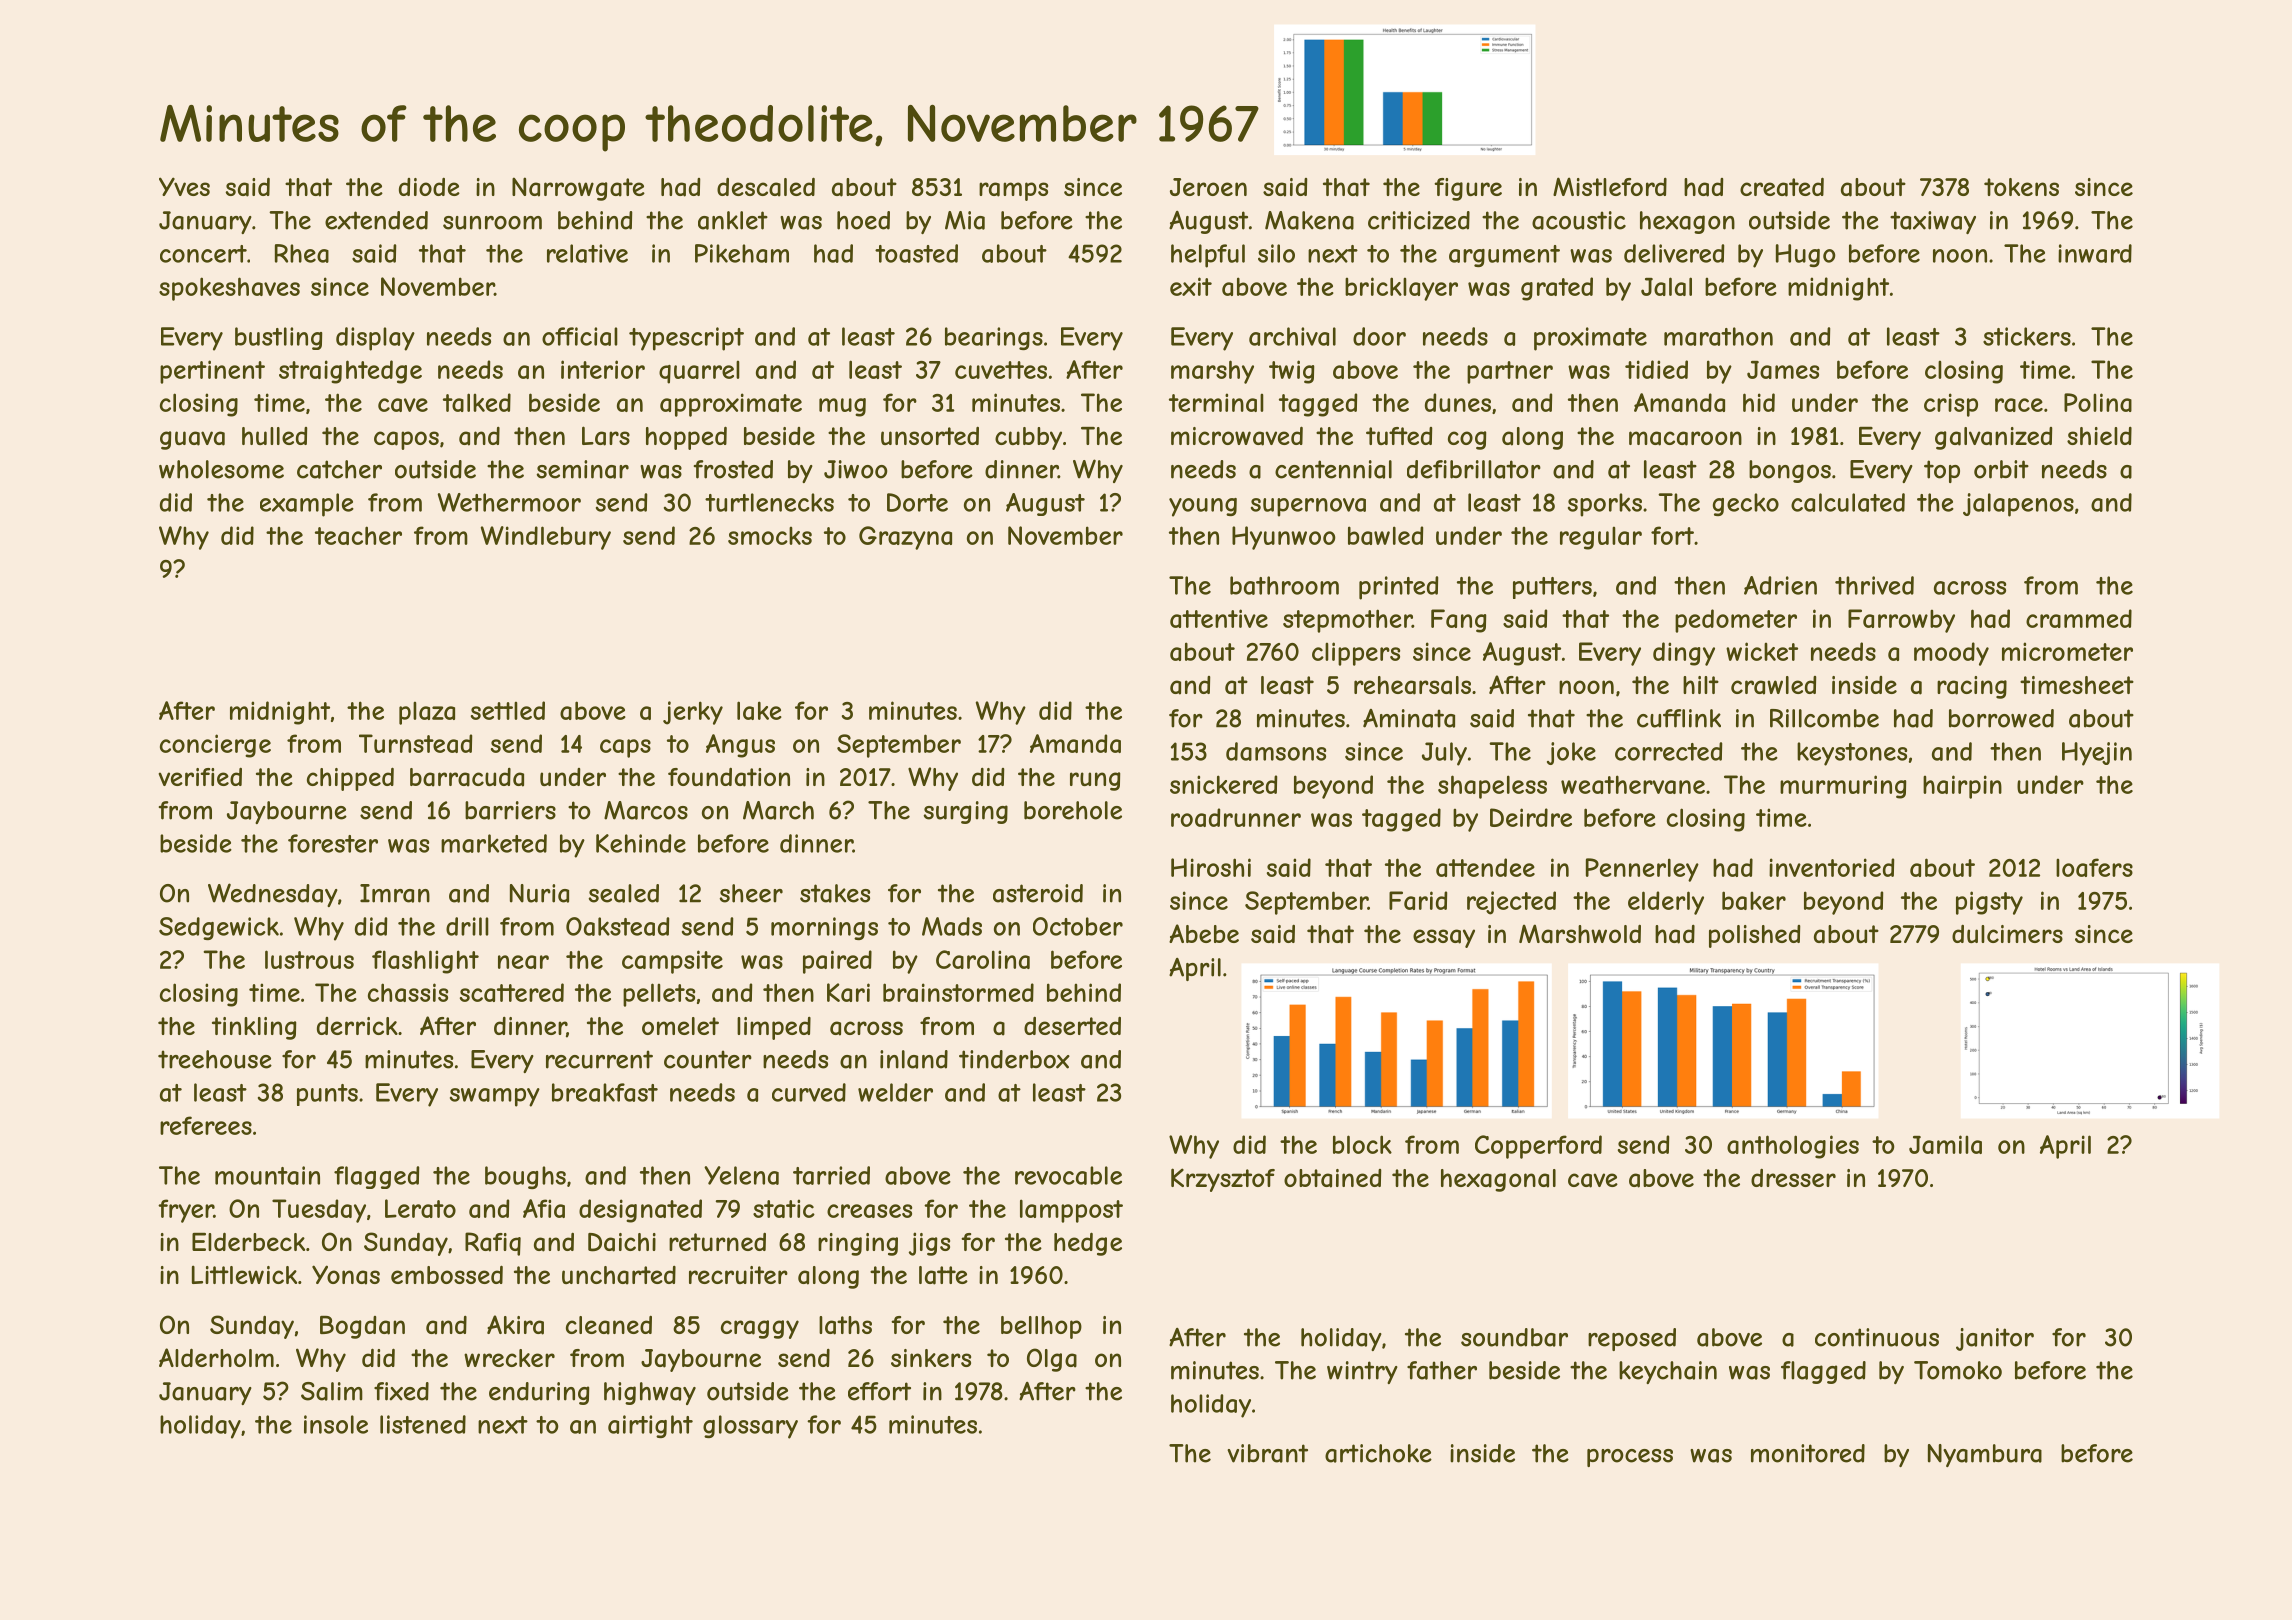  I want to click on fixed, so click(401, 1391).
